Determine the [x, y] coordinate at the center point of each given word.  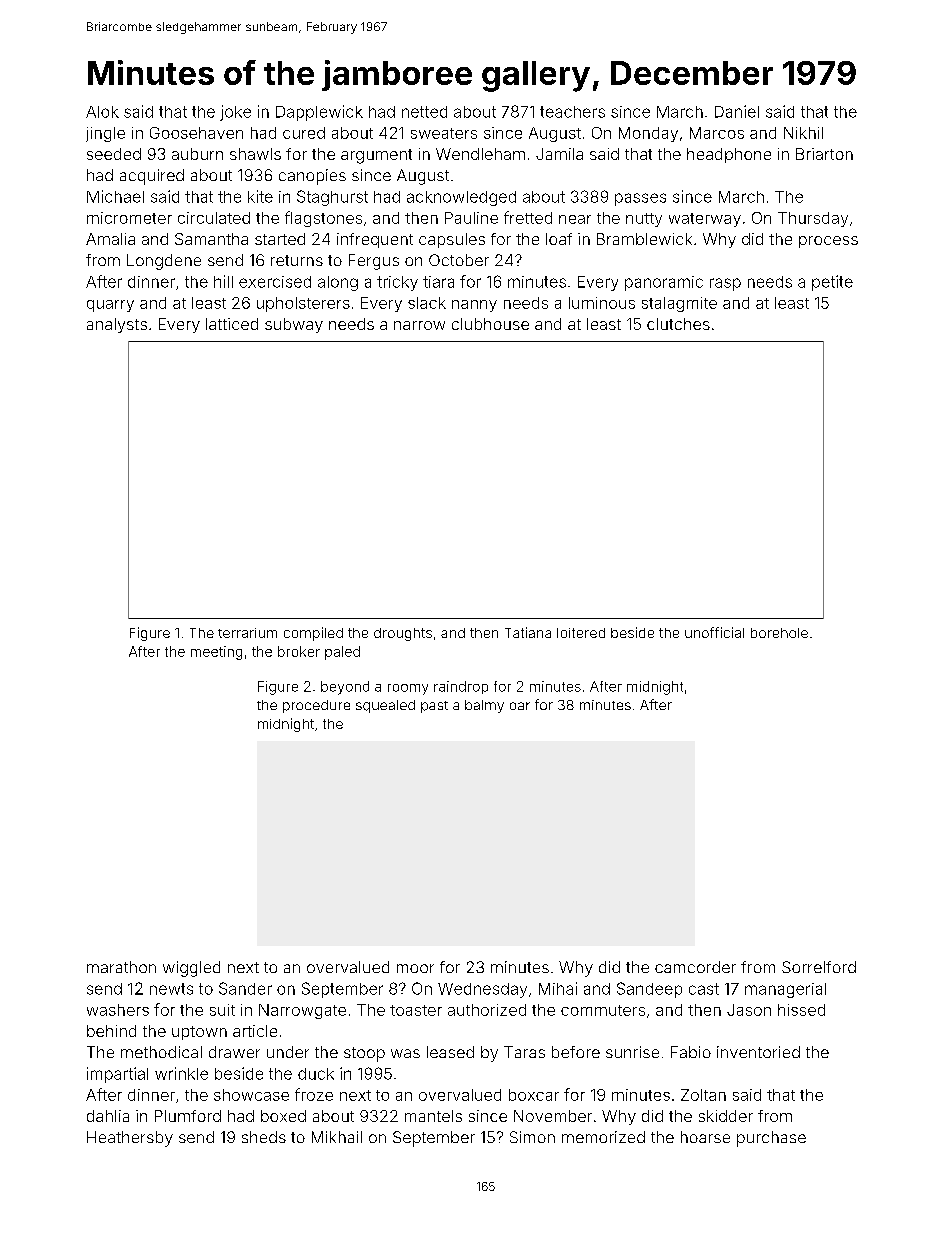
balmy [484, 706]
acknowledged [461, 198]
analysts [117, 325]
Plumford [188, 1116]
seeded [114, 154]
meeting [216, 653]
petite [832, 283]
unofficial [714, 632]
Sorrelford [819, 967]
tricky [397, 283]
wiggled [191, 969]
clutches [678, 324]
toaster [416, 1010]
